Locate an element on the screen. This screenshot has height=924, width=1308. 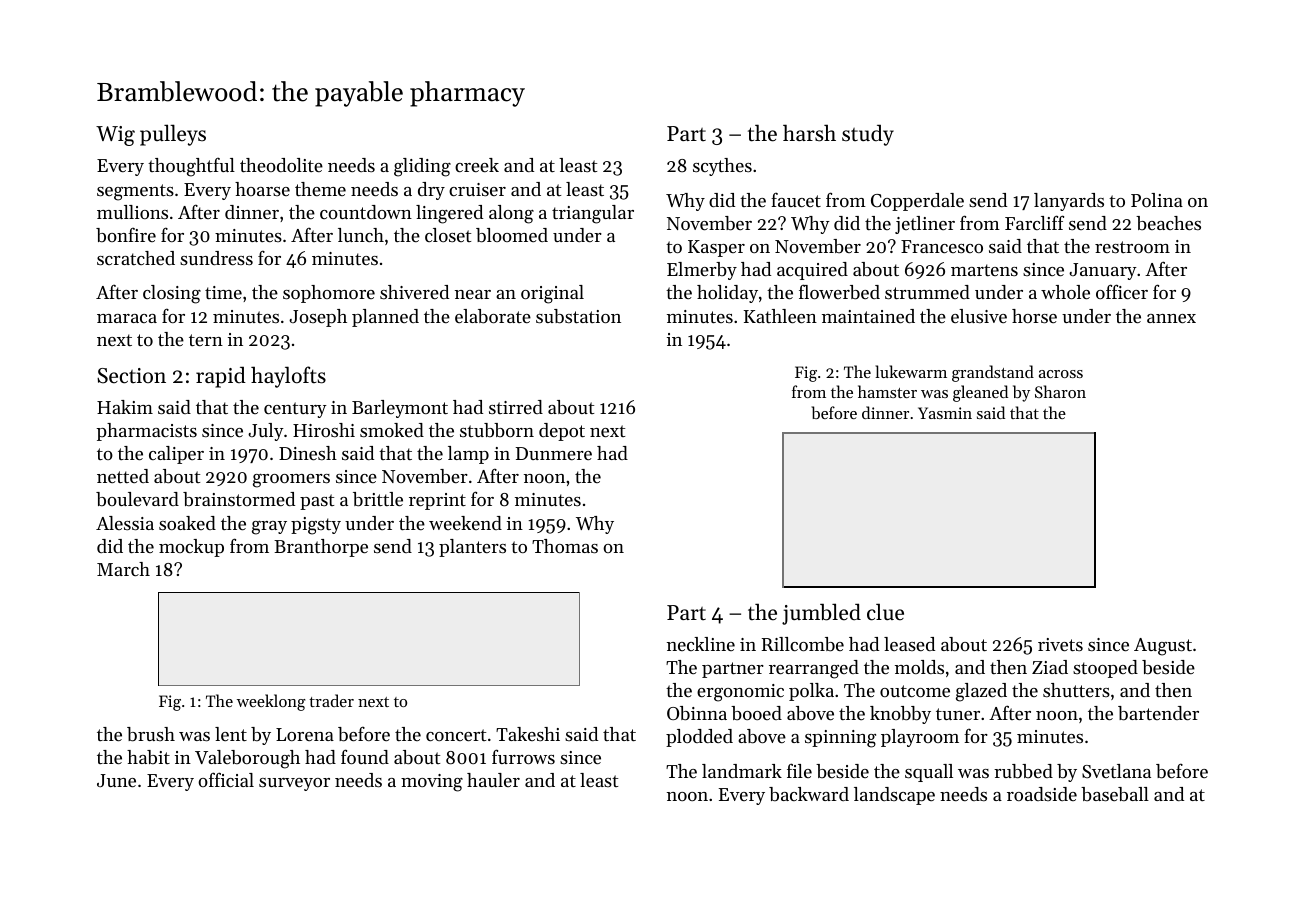
thoughtful is located at coordinates (191, 167).
